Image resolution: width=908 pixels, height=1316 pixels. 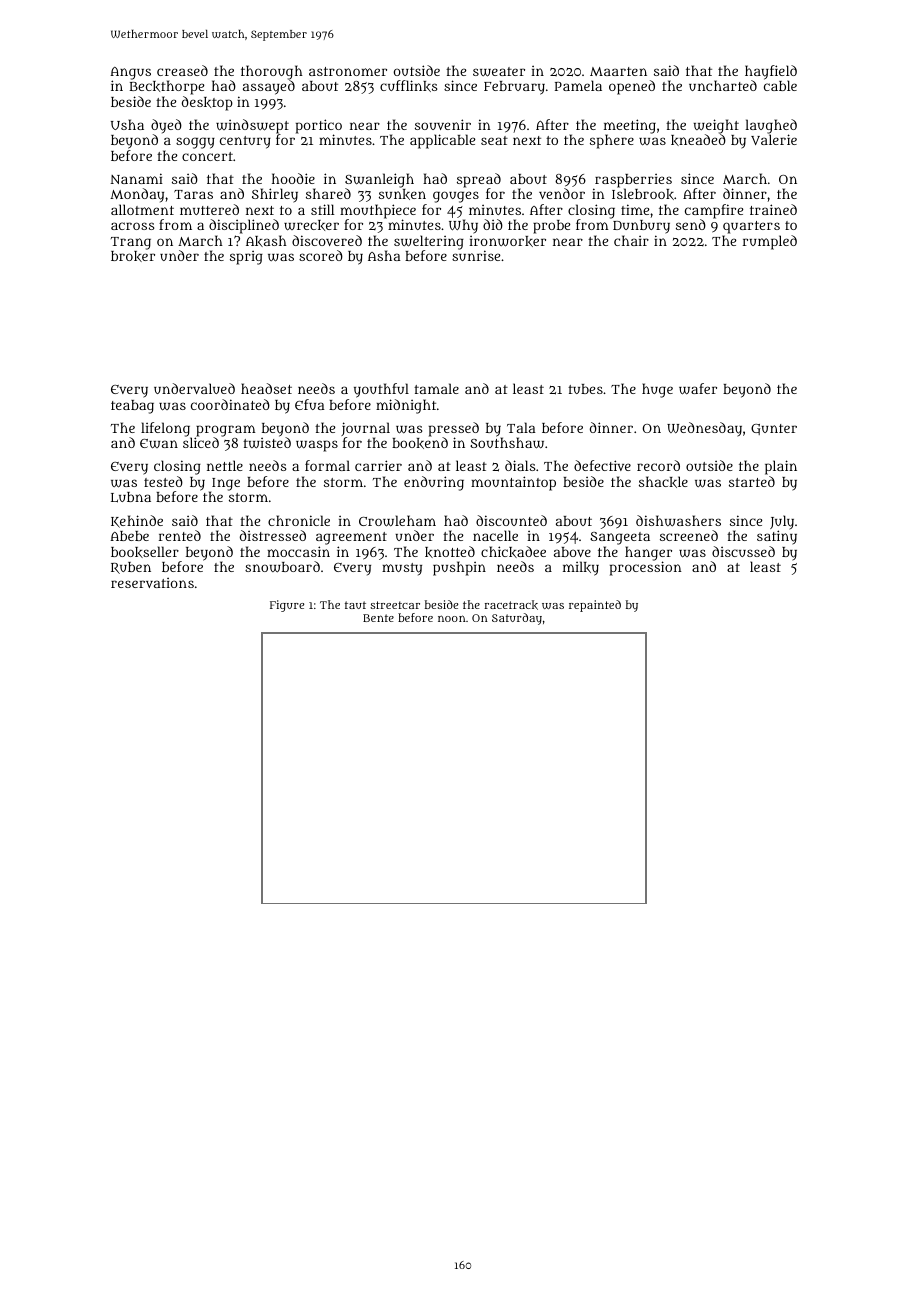 I want to click on February, so click(x=514, y=88).
